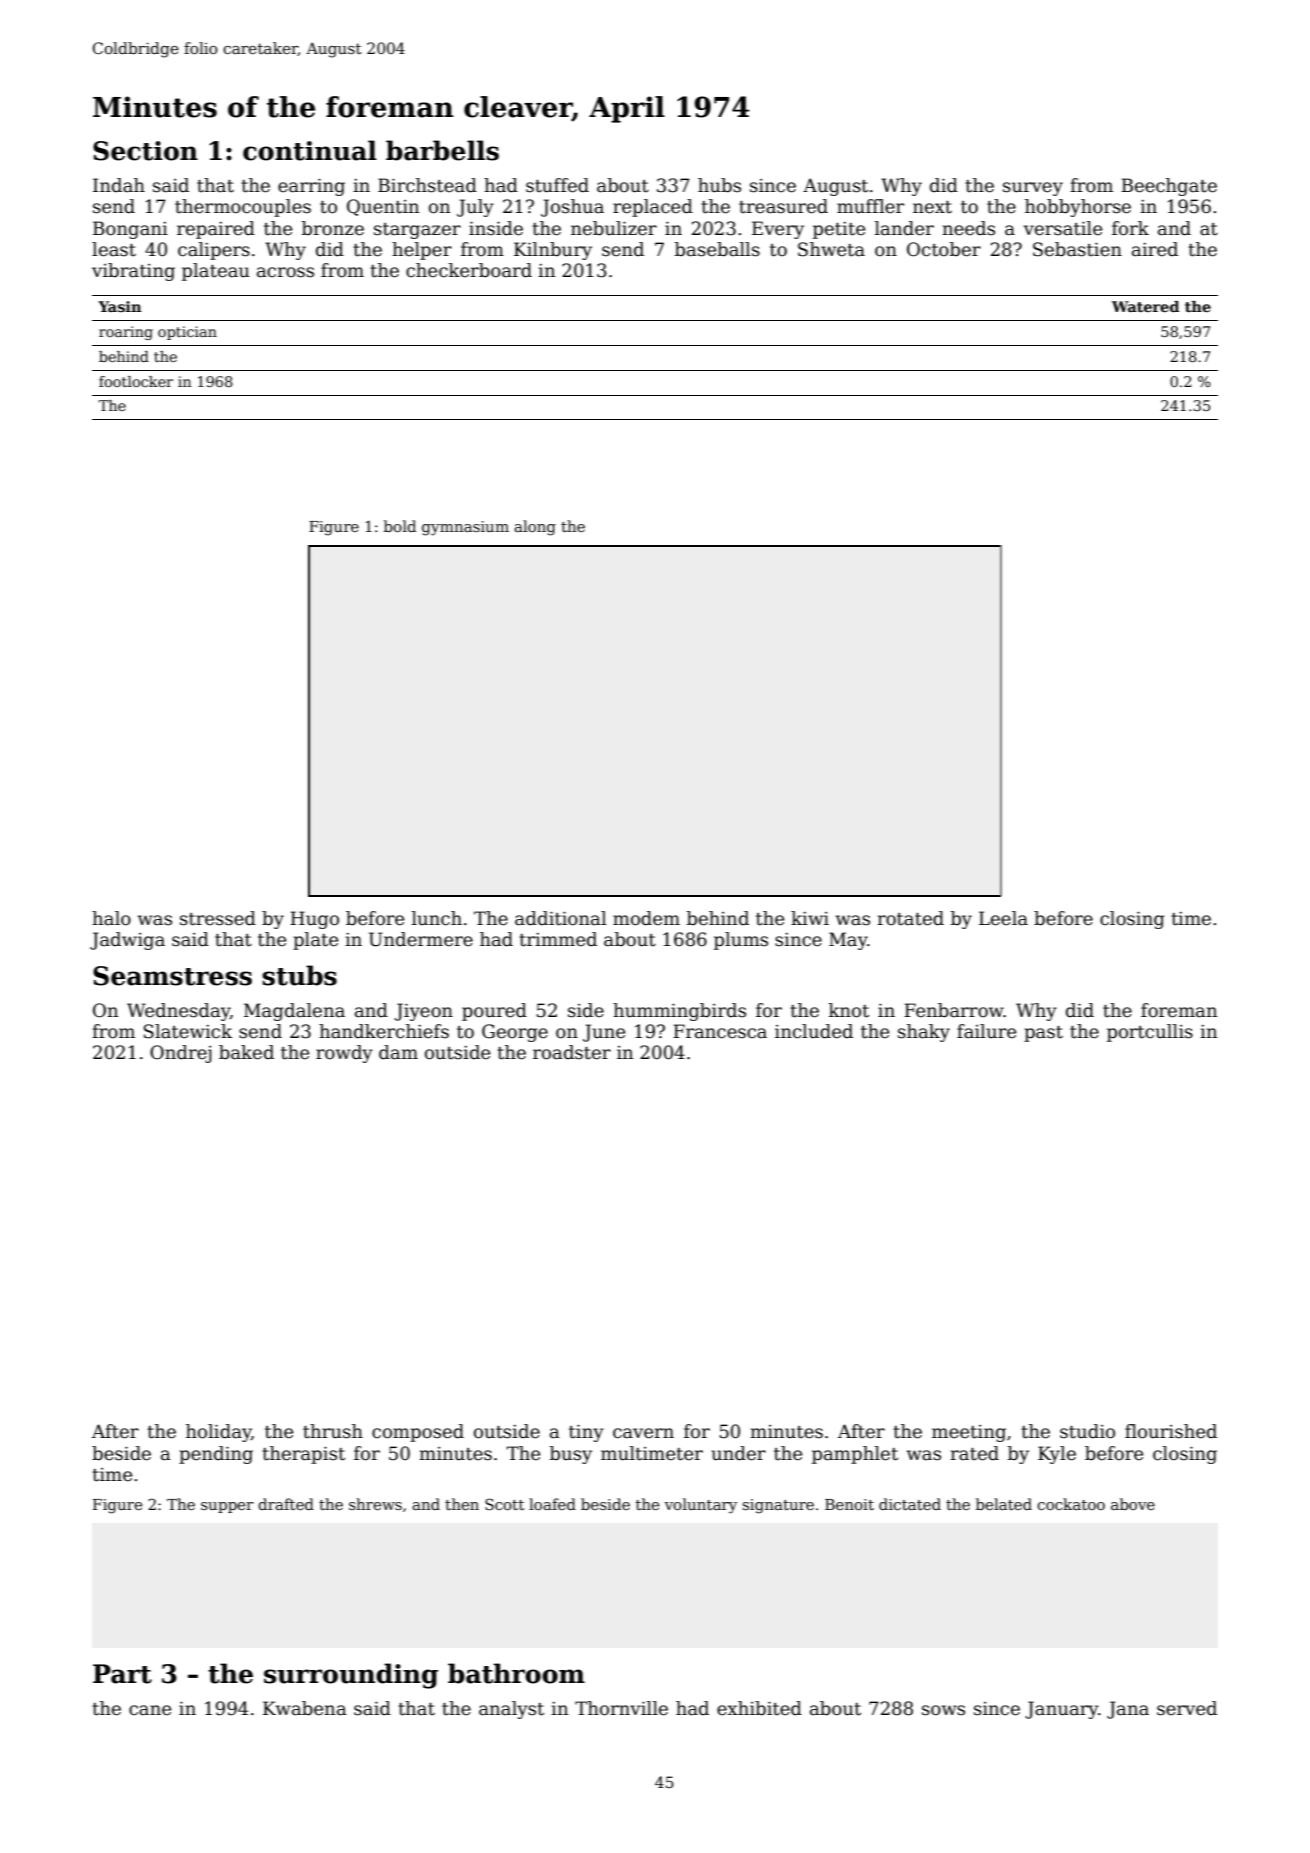  What do you see at coordinates (910, 918) in the image?
I see `rotated` at bounding box center [910, 918].
